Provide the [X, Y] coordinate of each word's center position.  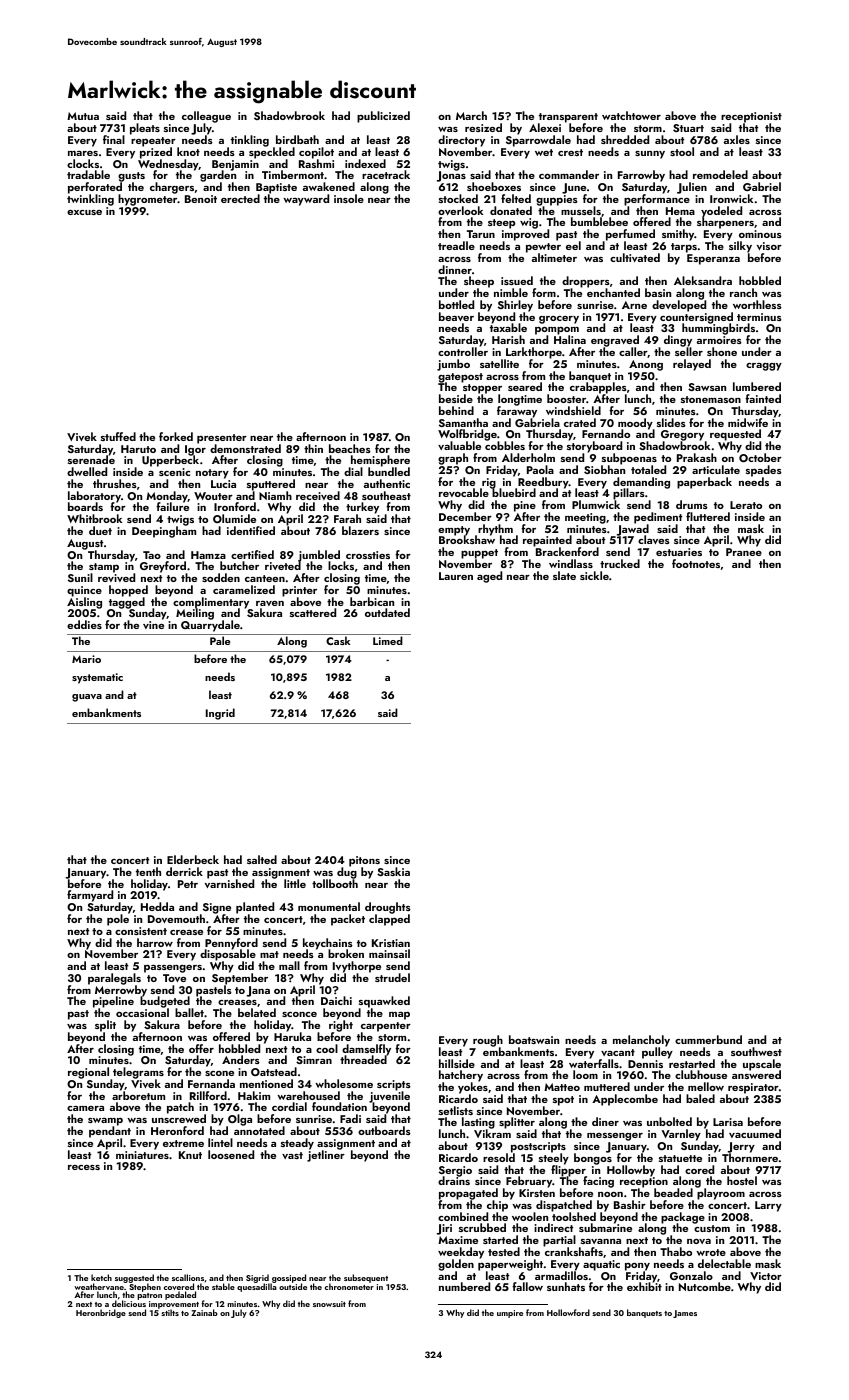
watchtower [631, 115]
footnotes [696, 563]
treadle [456, 245]
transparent [568, 118]
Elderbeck [193, 859]
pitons [364, 861]
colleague [206, 117]
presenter [222, 439]
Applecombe [625, 1100]
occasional [142, 1013]
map [399, 1015]
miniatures [142, 1155]
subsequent [366, 1278]
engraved [615, 341]
